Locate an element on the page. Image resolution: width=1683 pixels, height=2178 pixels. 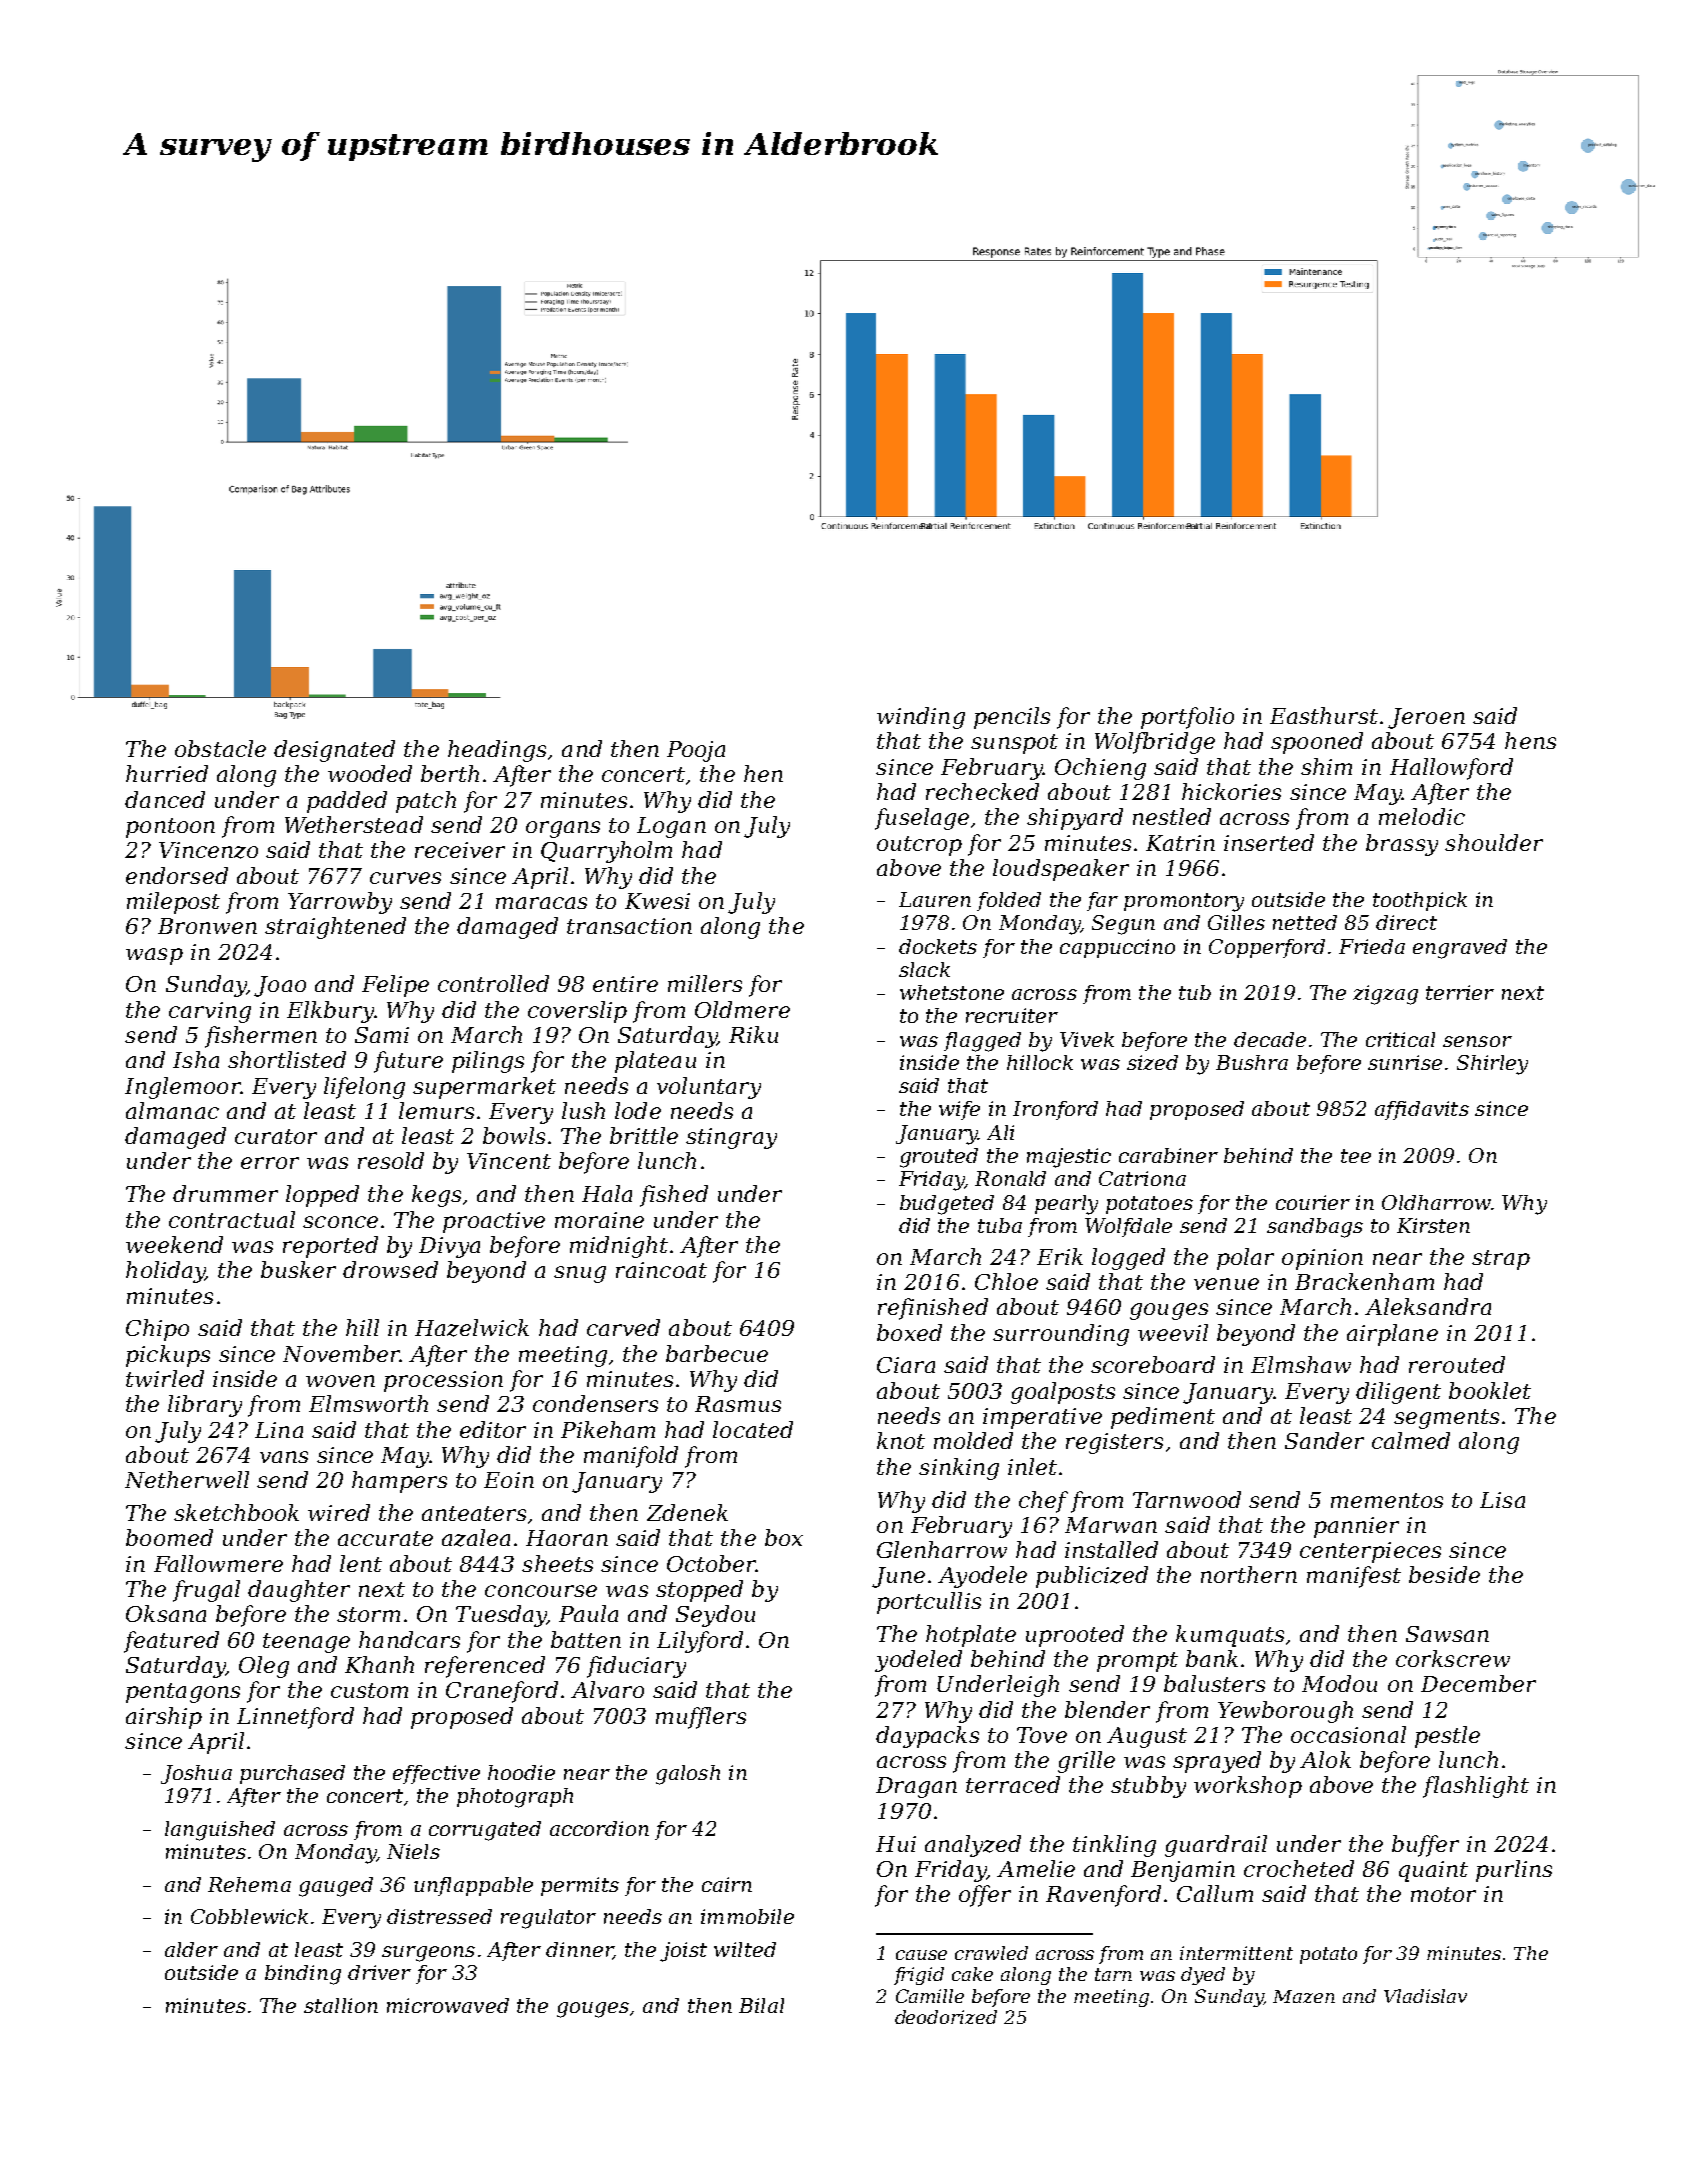
Riku is located at coordinates (753, 1034).
